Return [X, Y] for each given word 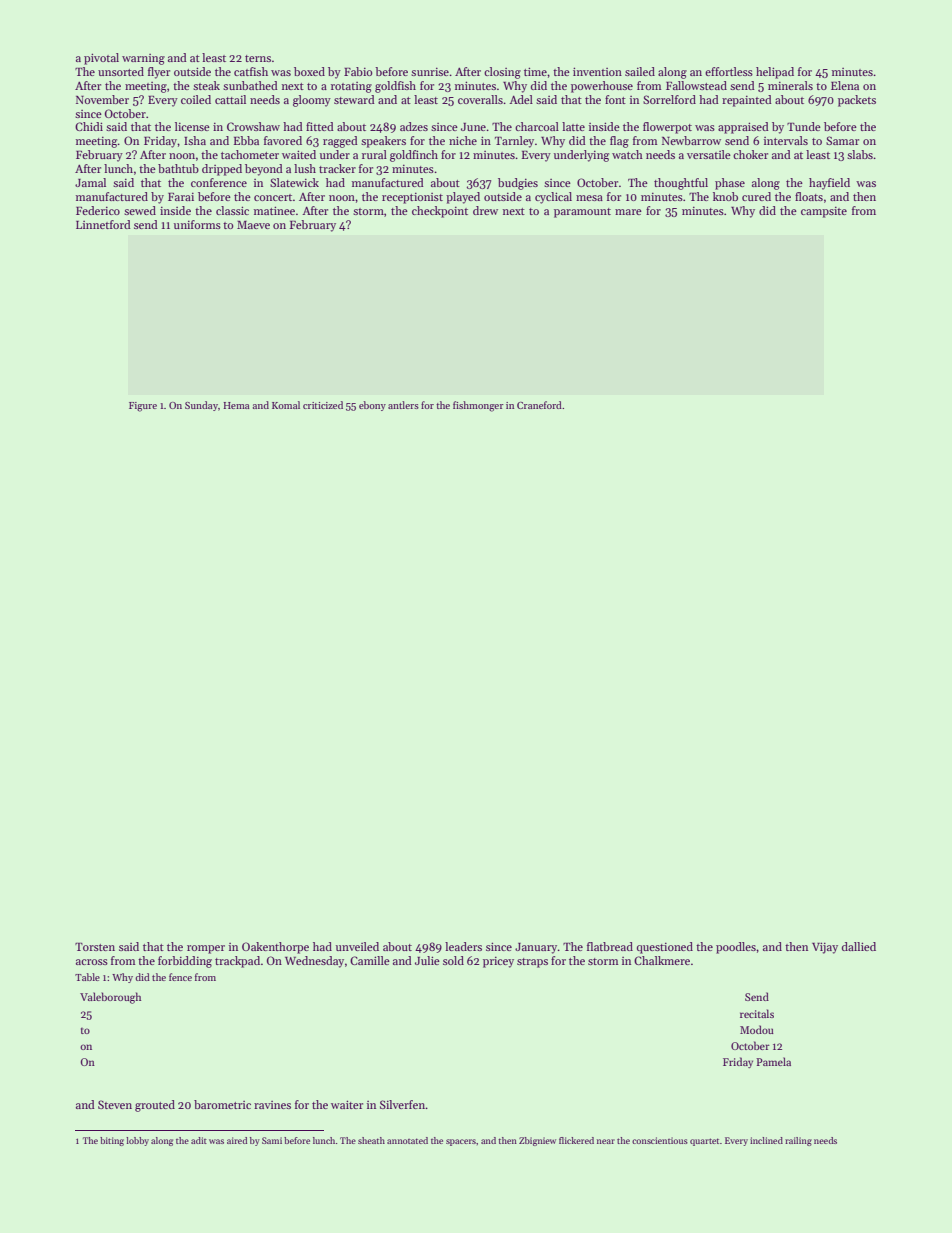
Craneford [539, 405]
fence [180, 977]
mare [628, 212]
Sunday [201, 406]
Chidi [89, 126]
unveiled [357, 946]
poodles [736, 948]
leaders [463, 946]
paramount [582, 213]
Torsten [95, 947]
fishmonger [478, 406]
